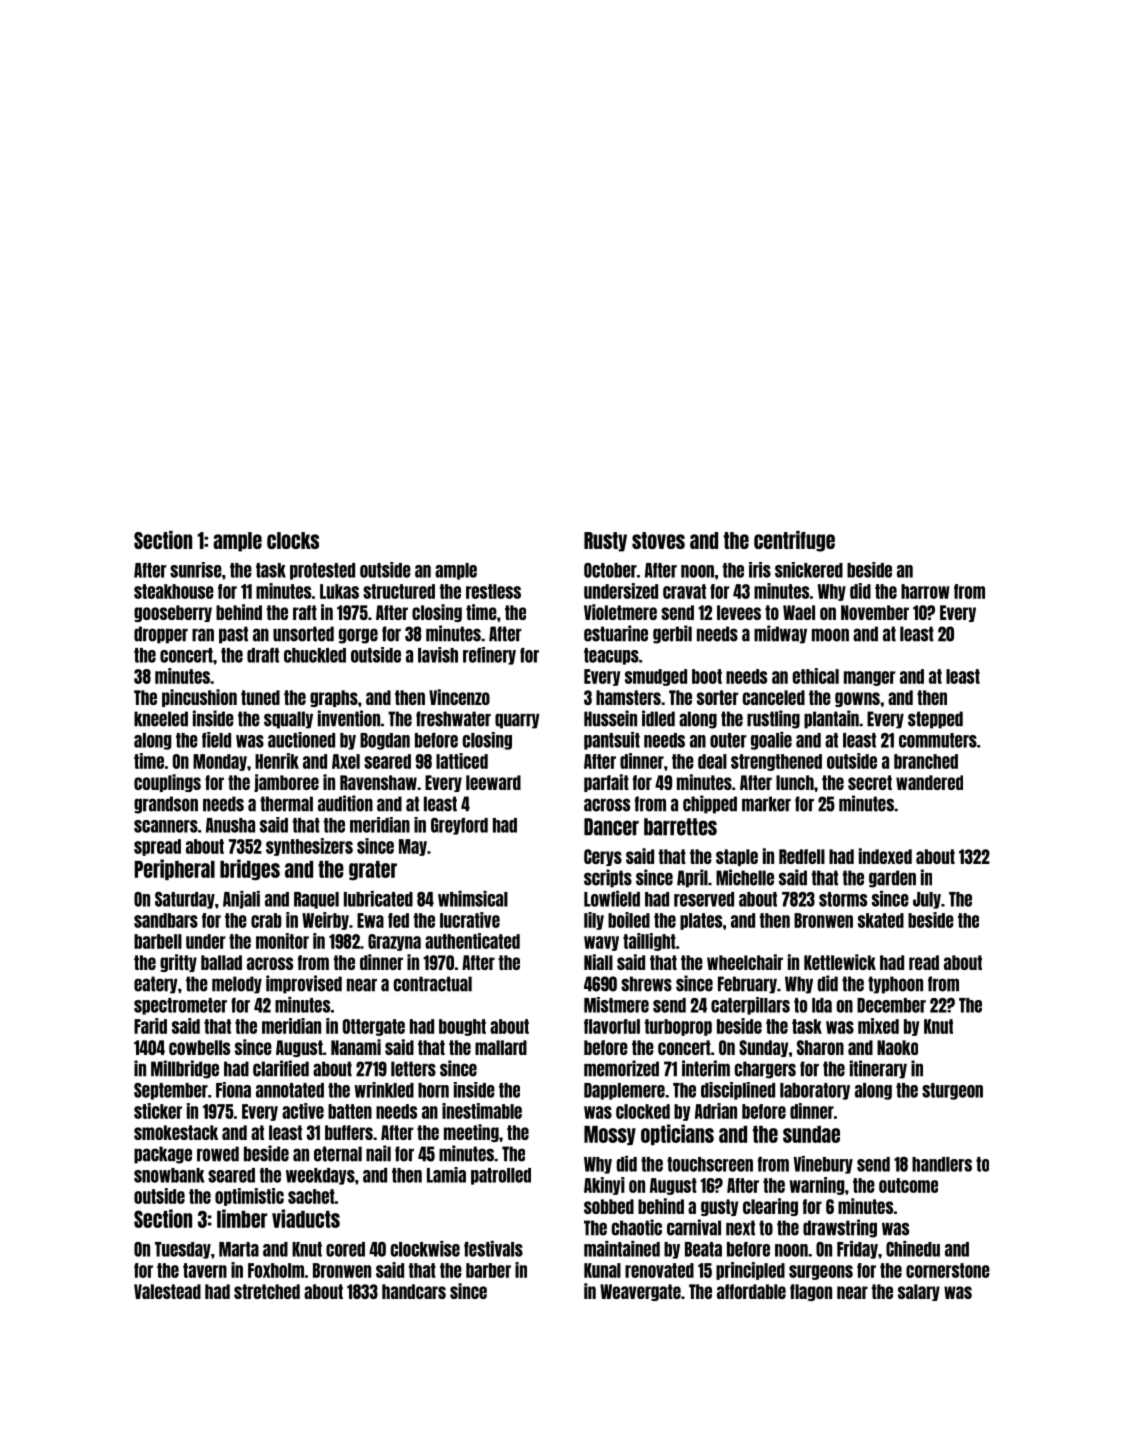  What do you see at coordinates (281, 1068) in the document?
I see `clarified` at bounding box center [281, 1068].
